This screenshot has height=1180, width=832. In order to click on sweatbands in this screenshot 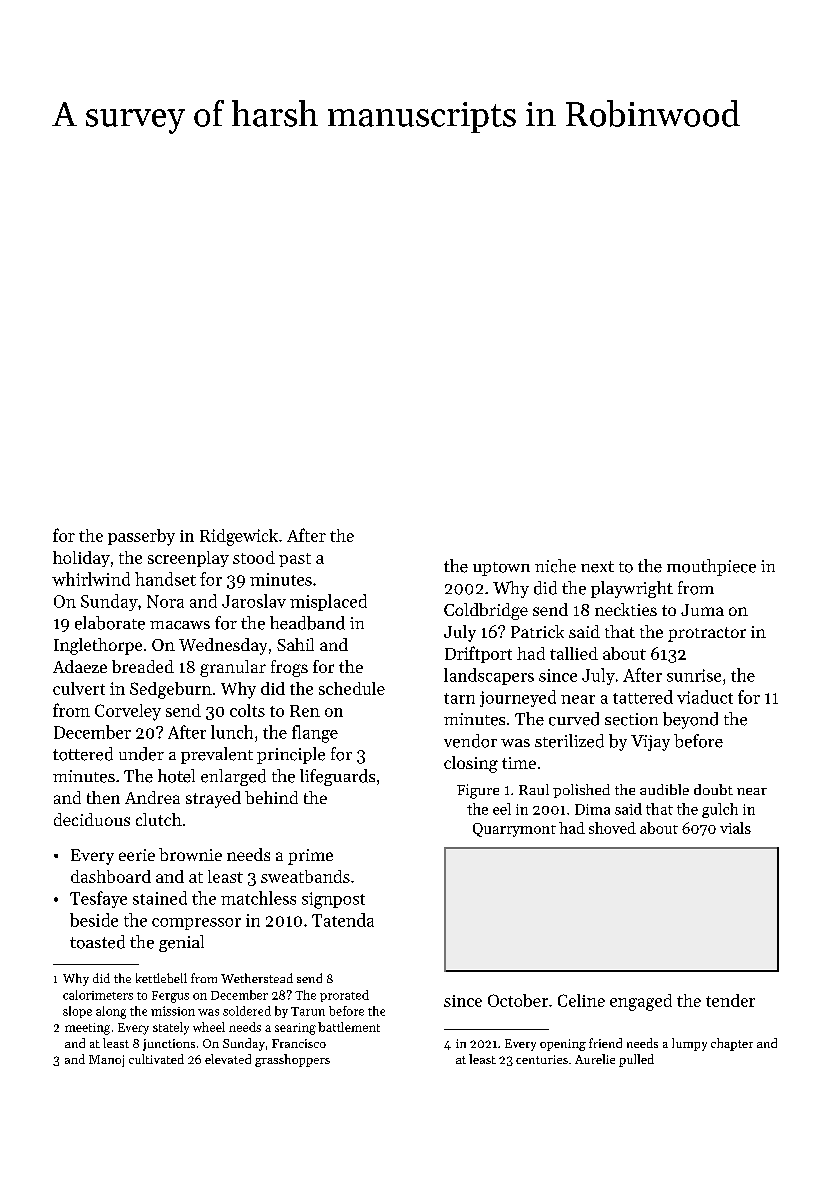, I will do `click(305, 876)`.
